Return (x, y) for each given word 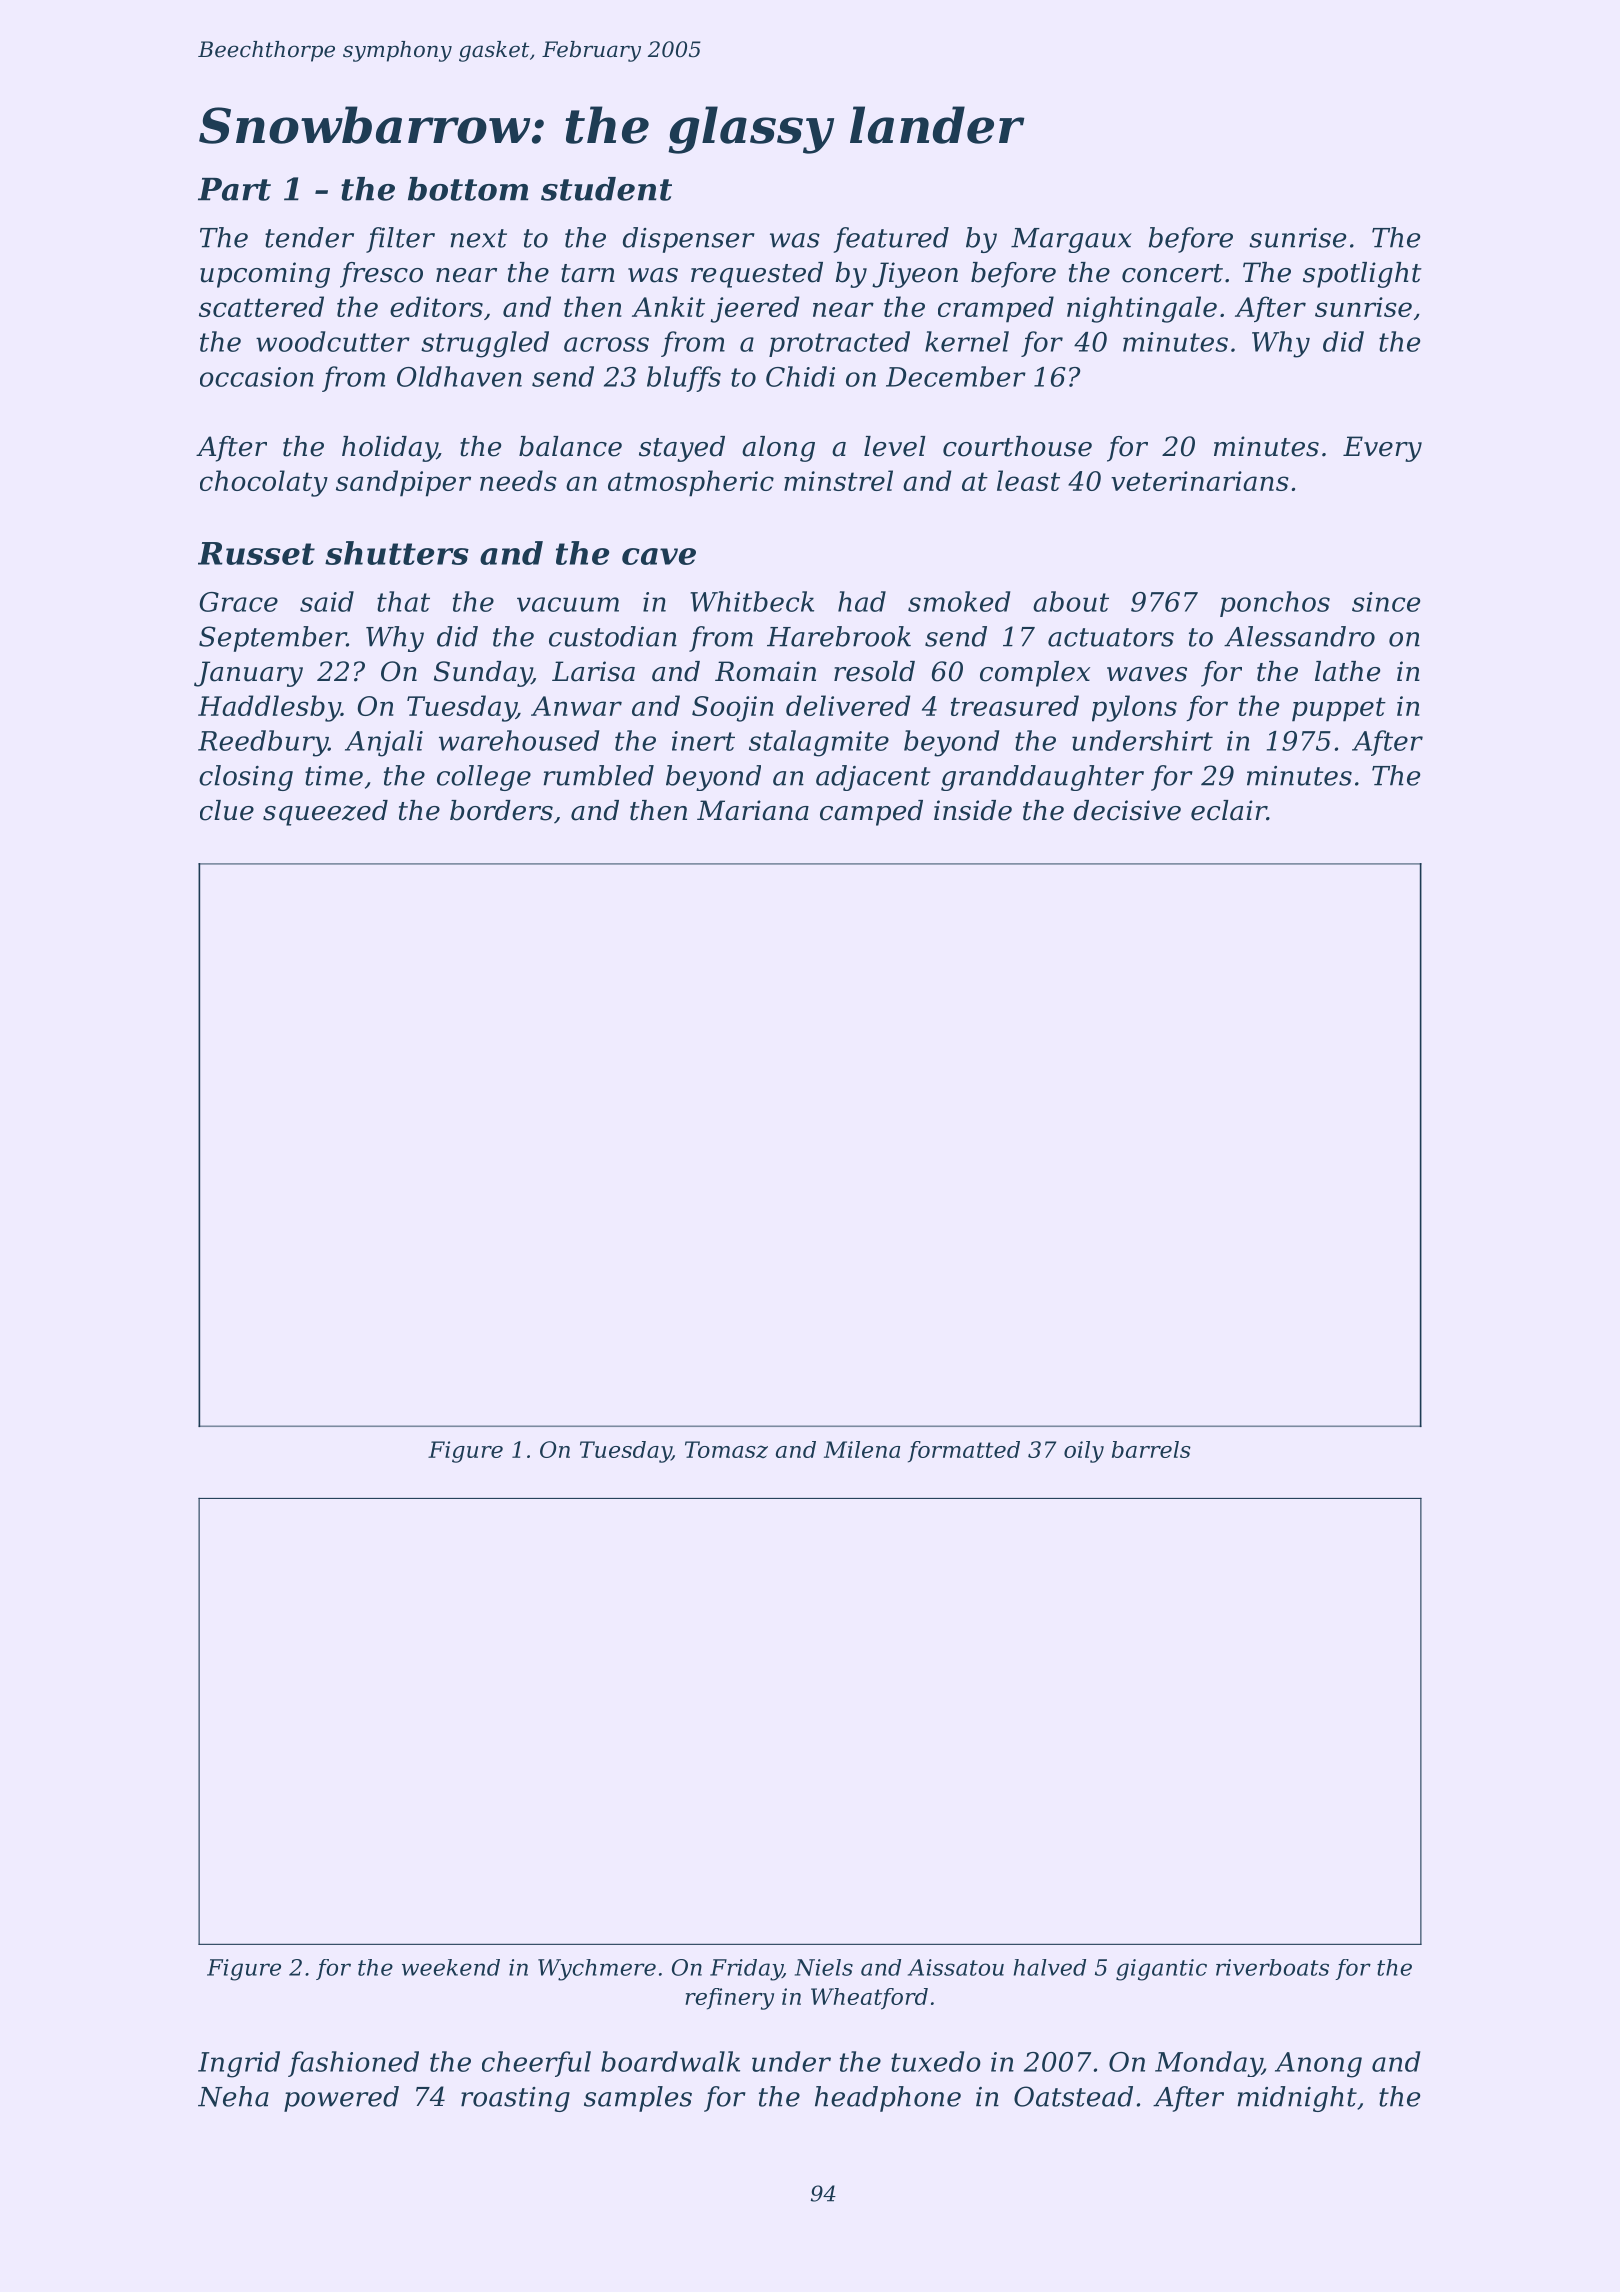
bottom (468, 189)
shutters (397, 553)
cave (659, 556)
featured (891, 240)
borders (501, 810)
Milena (862, 1449)
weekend (451, 1967)
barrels (1151, 1449)
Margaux (1071, 240)
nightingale (1142, 309)
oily (1084, 1452)
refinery (729, 1999)
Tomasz (726, 1449)
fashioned (353, 2064)
